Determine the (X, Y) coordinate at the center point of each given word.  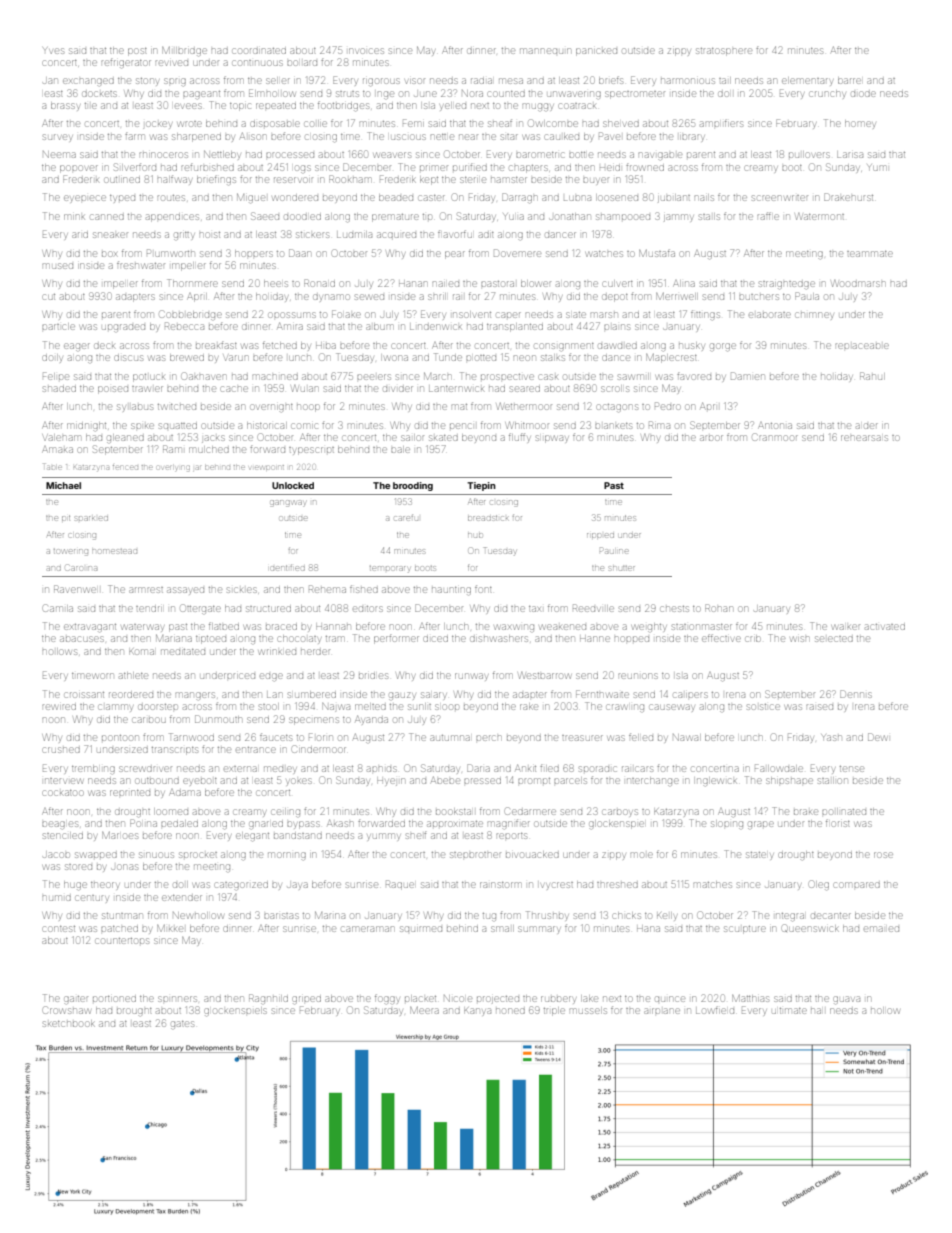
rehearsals (864, 438)
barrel (849, 80)
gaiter (76, 1000)
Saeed (265, 216)
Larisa (850, 155)
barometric (540, 155)
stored (78, 867)
